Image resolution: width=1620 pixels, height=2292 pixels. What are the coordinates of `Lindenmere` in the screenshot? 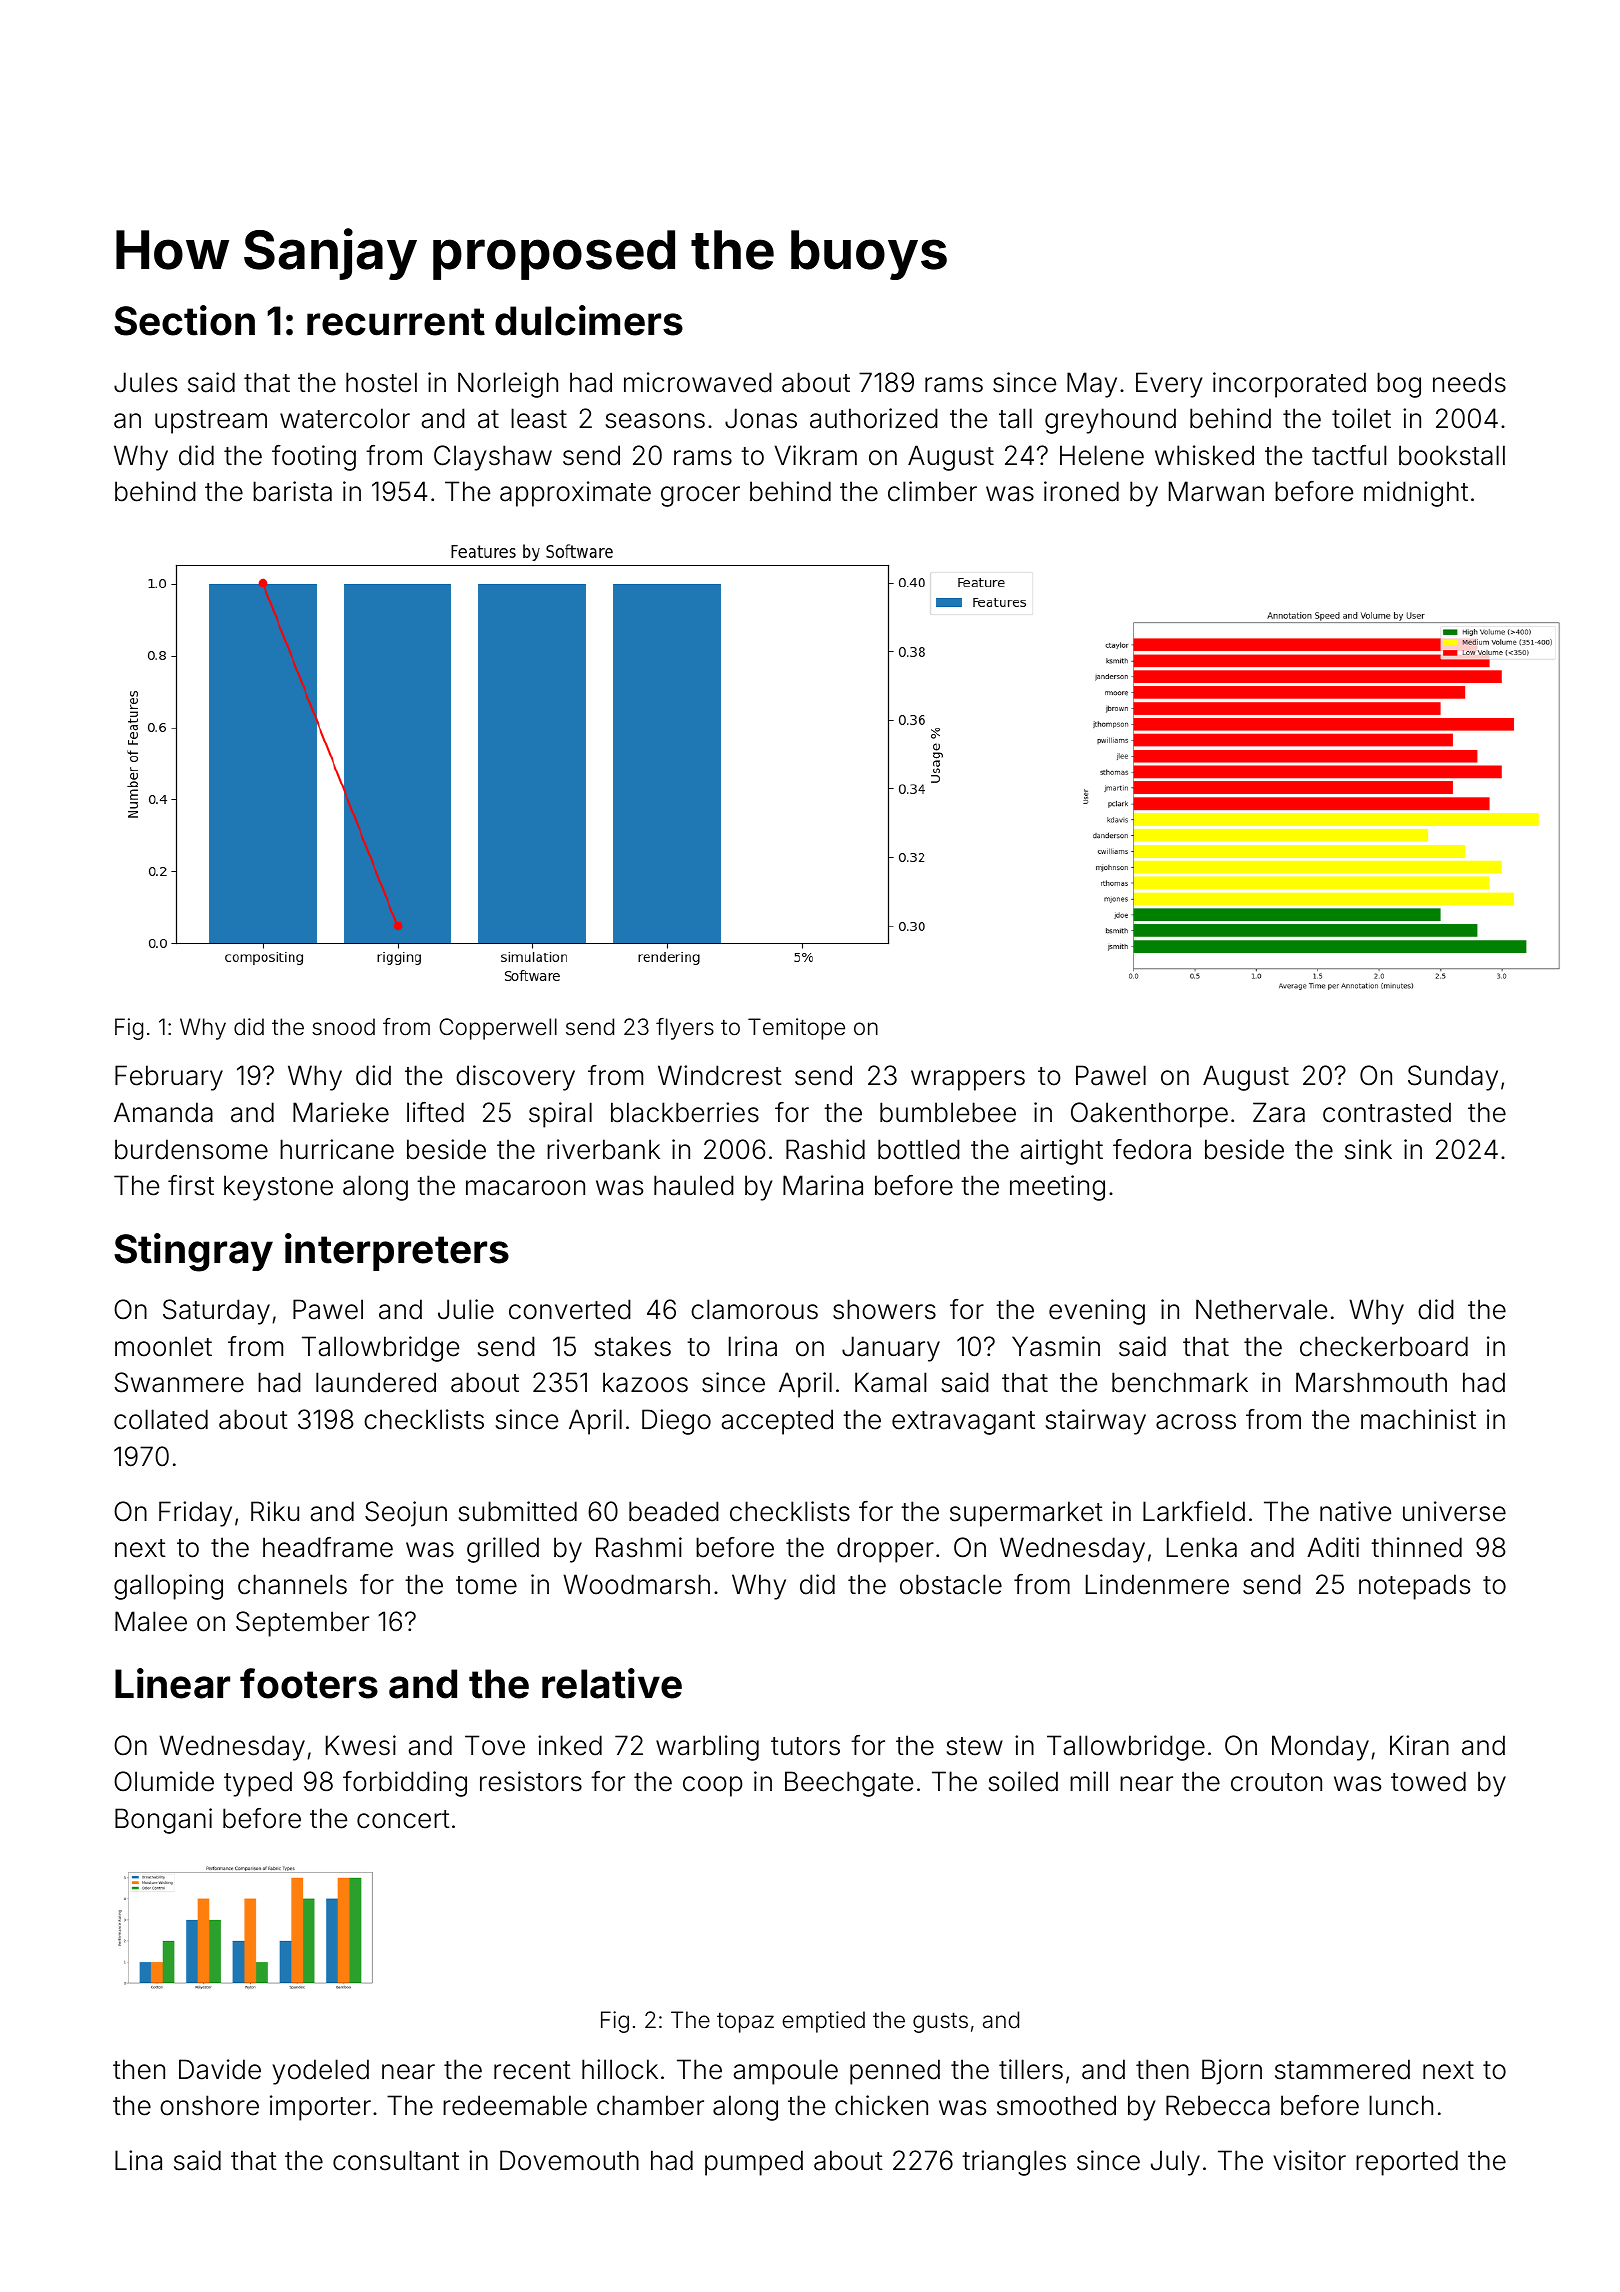 It's located at (1157, 1584).
